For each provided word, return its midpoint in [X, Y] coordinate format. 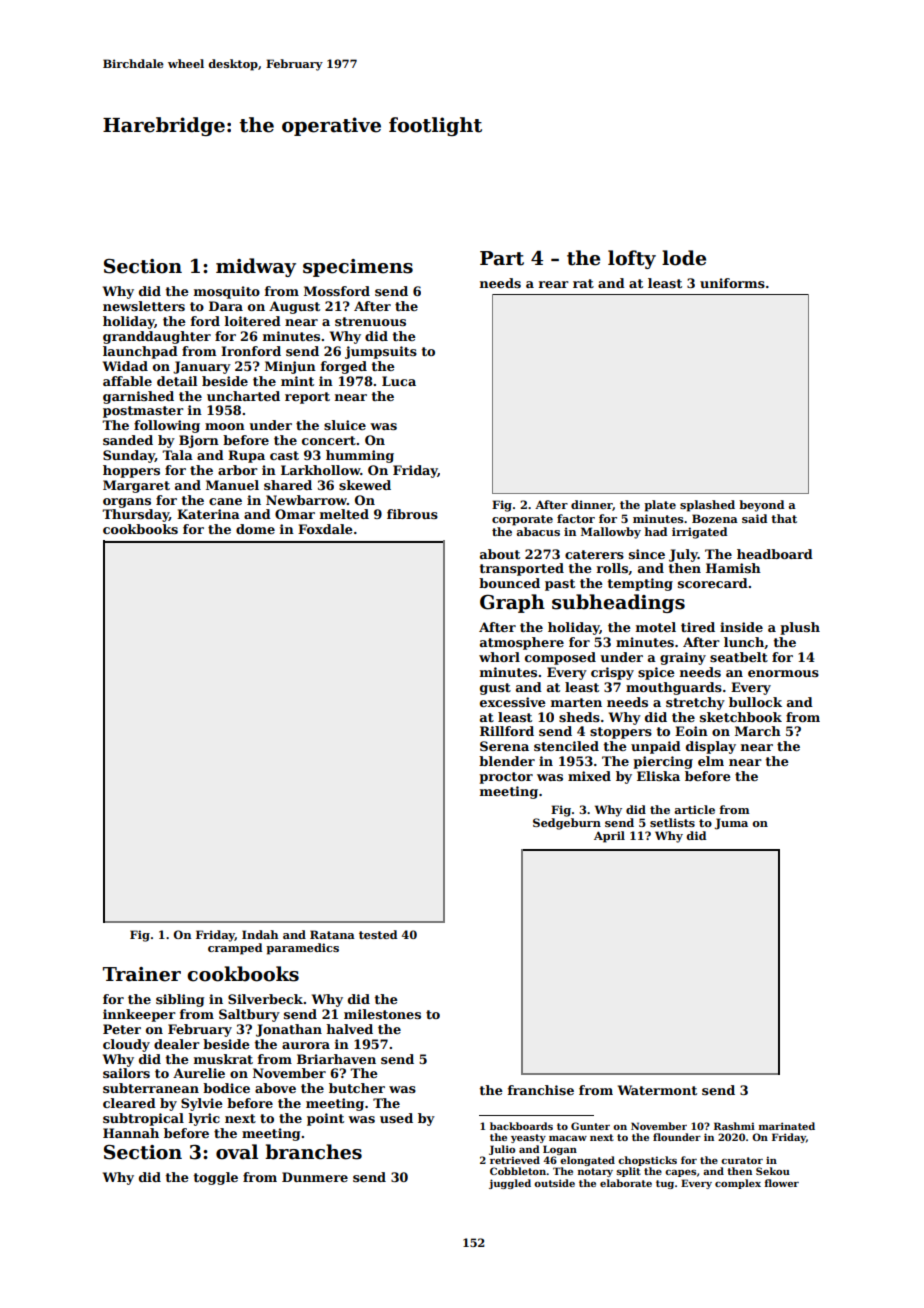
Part [502, 258]
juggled [510, 1184]
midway [256, 267]
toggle [216, 1178]
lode [684, 258]
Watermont [657, 1090]
